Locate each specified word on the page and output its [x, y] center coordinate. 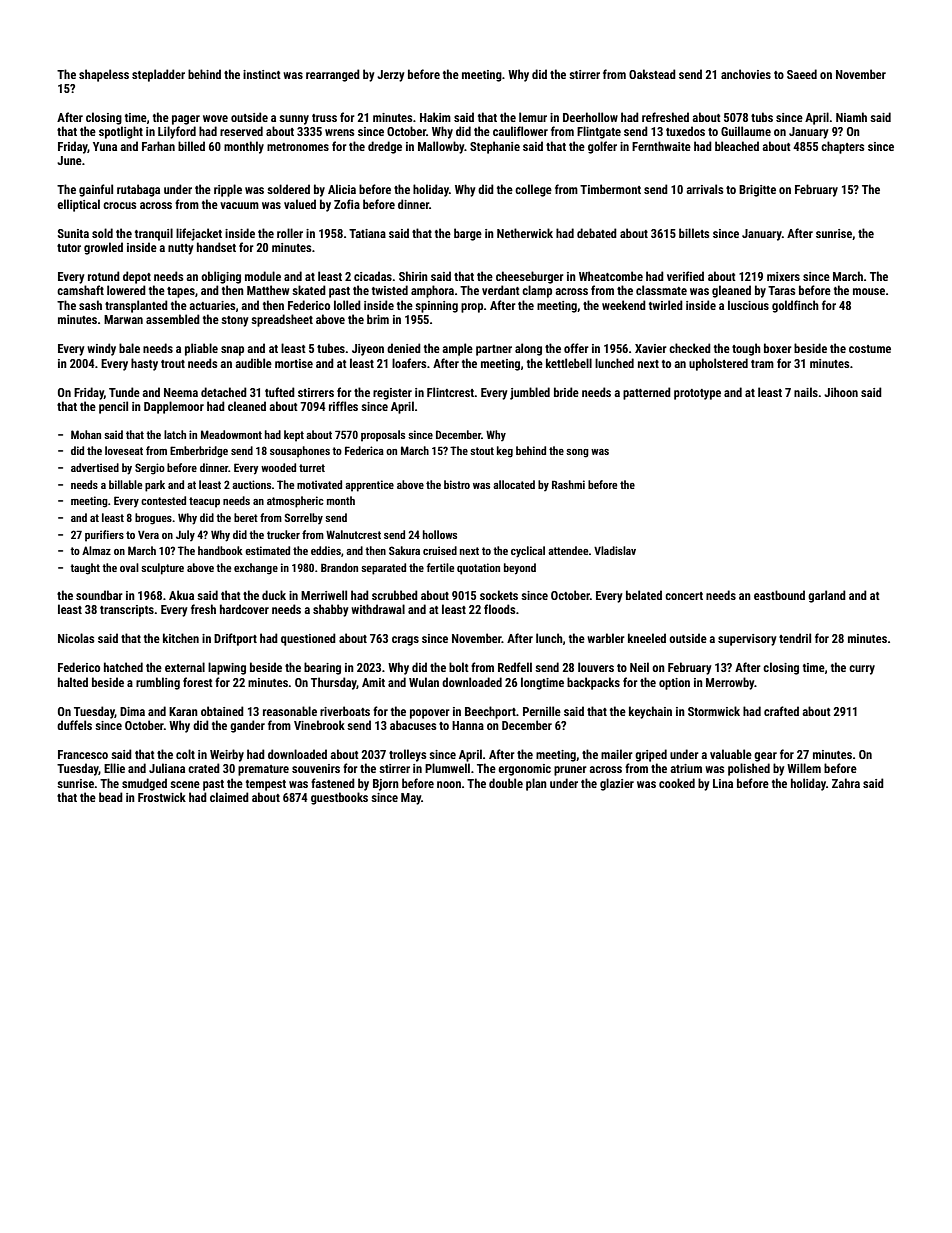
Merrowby [730, 683]
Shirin [413, 276]
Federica [364, 450]
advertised [95, 467]
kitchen [181, 638]
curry [862, 670]
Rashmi [568, 484]
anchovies [746, 74]
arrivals [704, 189]
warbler [606, 638]
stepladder [158, 75]
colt [185, 754]
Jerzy [391, 76]
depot [137, 277]
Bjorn [386, 785]
